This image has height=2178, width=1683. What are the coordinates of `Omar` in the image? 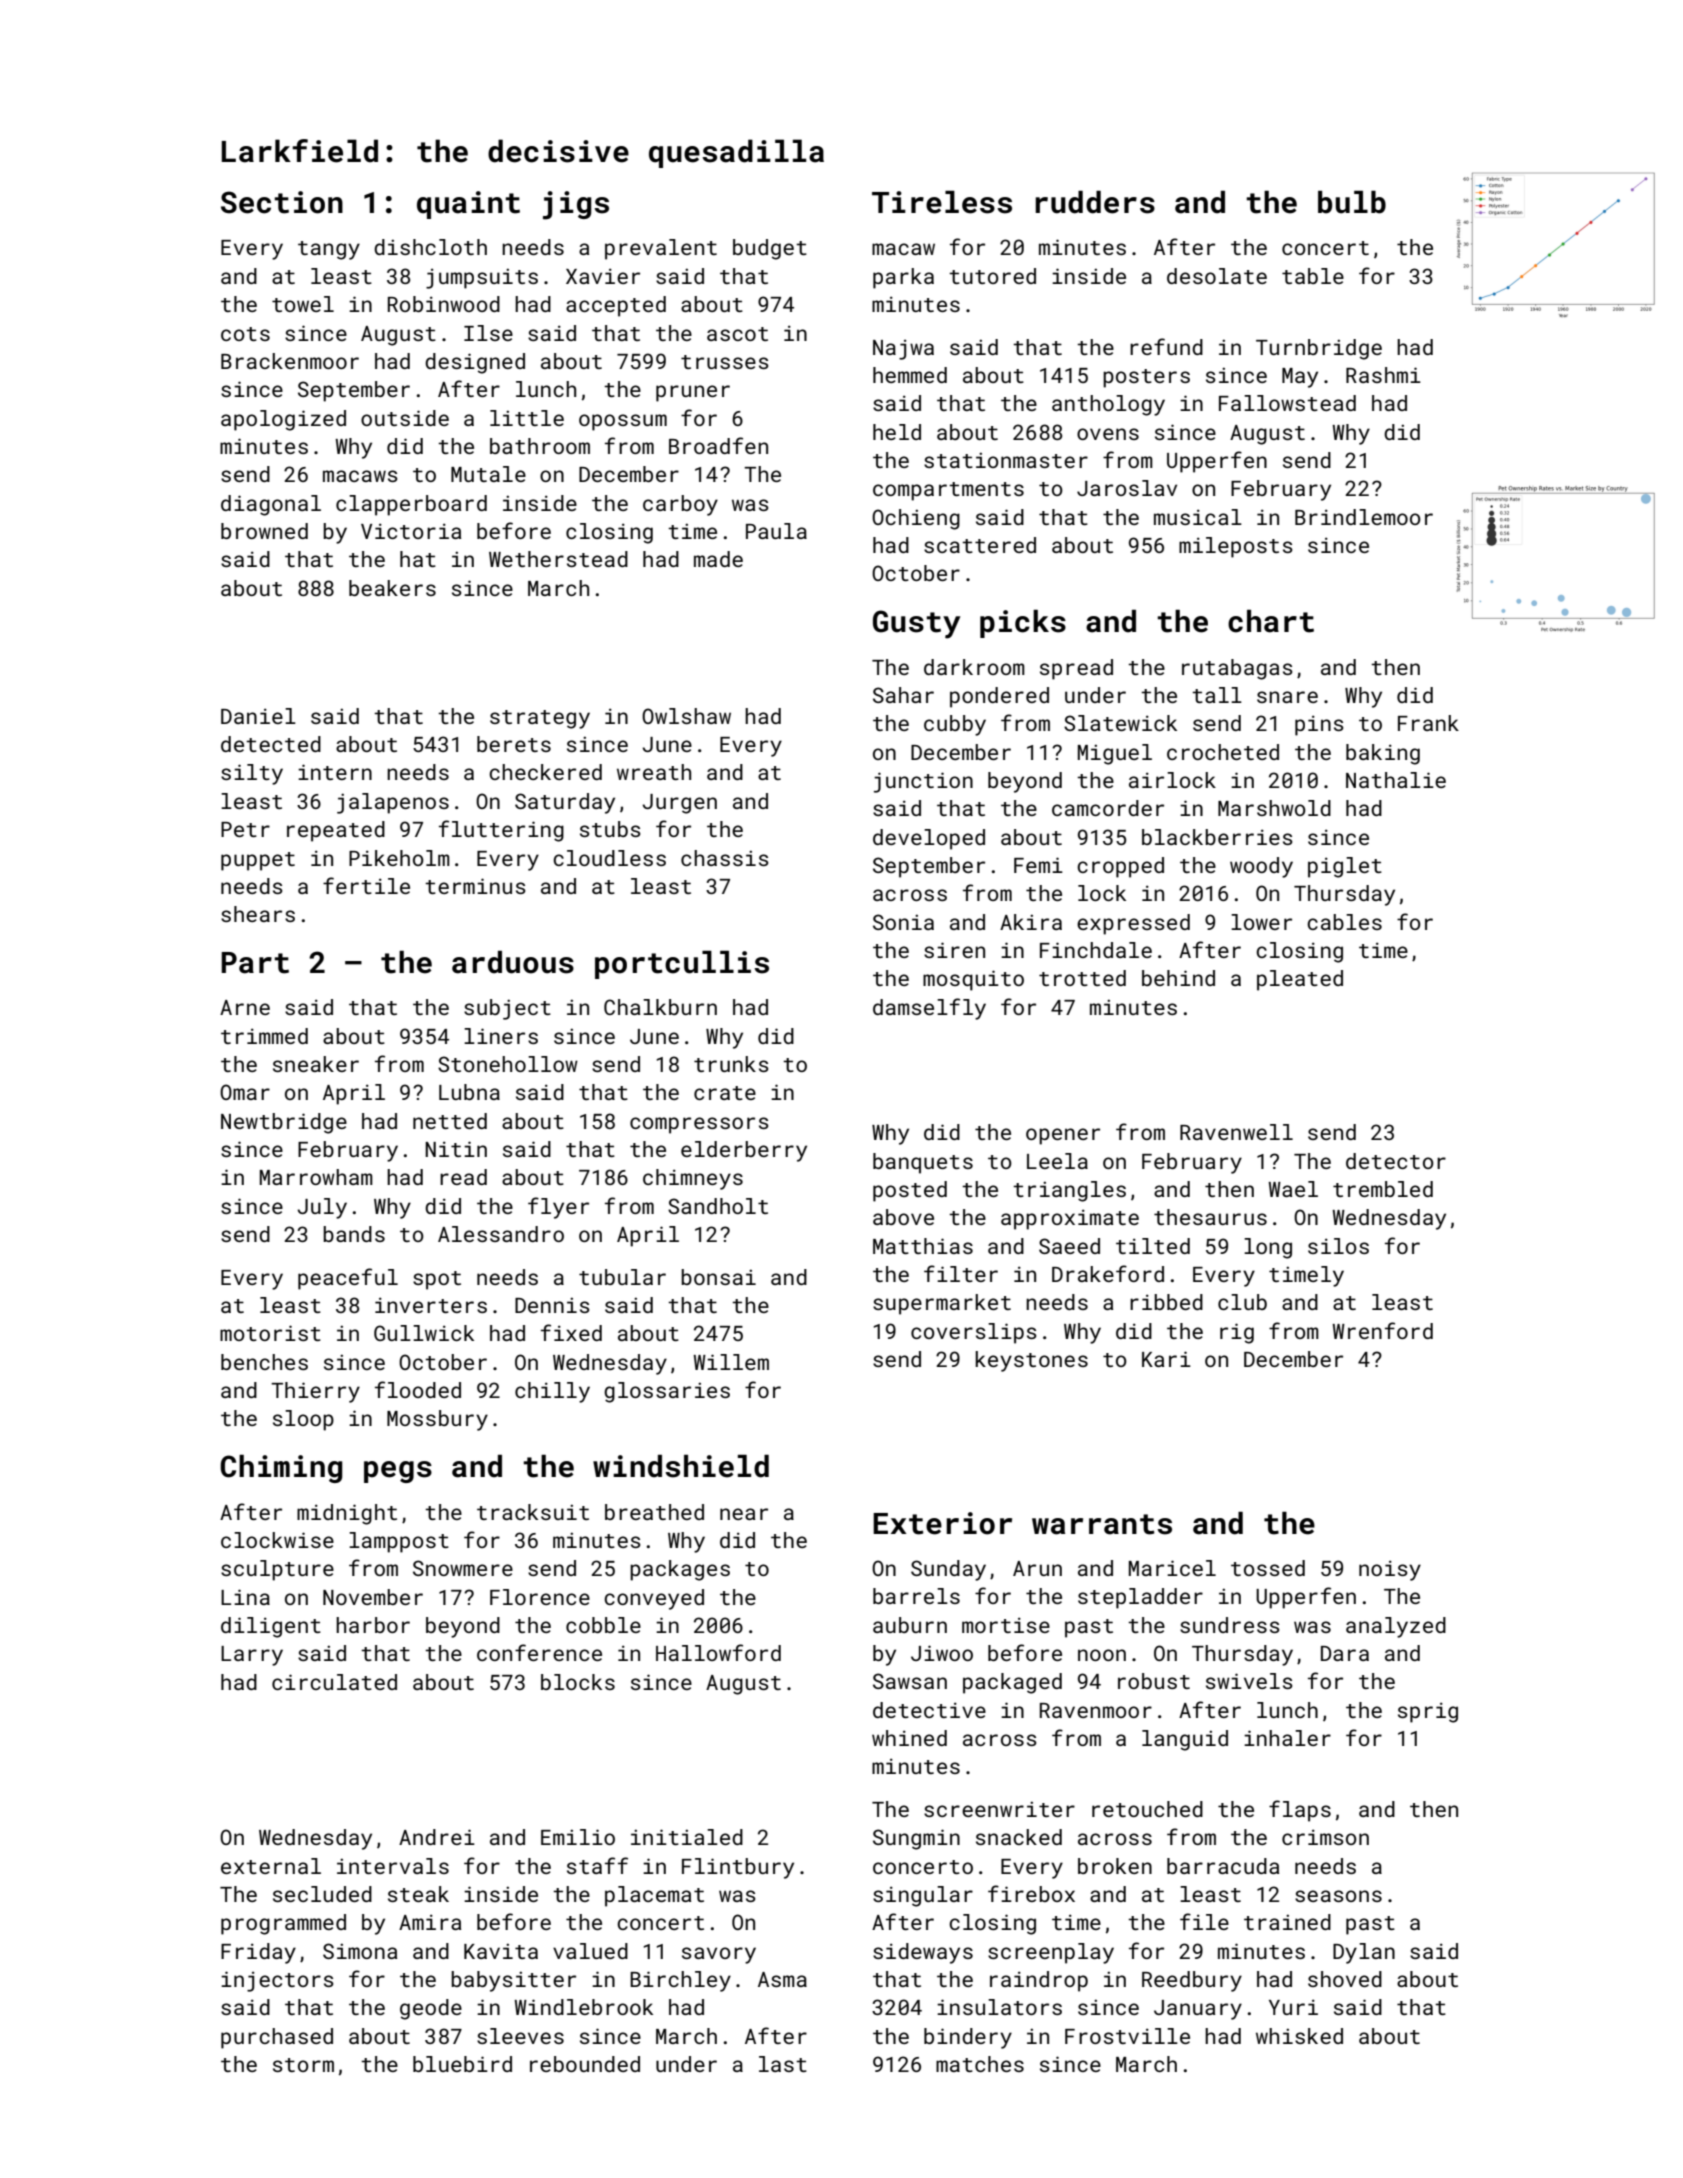 It's located at (245, 1092).
